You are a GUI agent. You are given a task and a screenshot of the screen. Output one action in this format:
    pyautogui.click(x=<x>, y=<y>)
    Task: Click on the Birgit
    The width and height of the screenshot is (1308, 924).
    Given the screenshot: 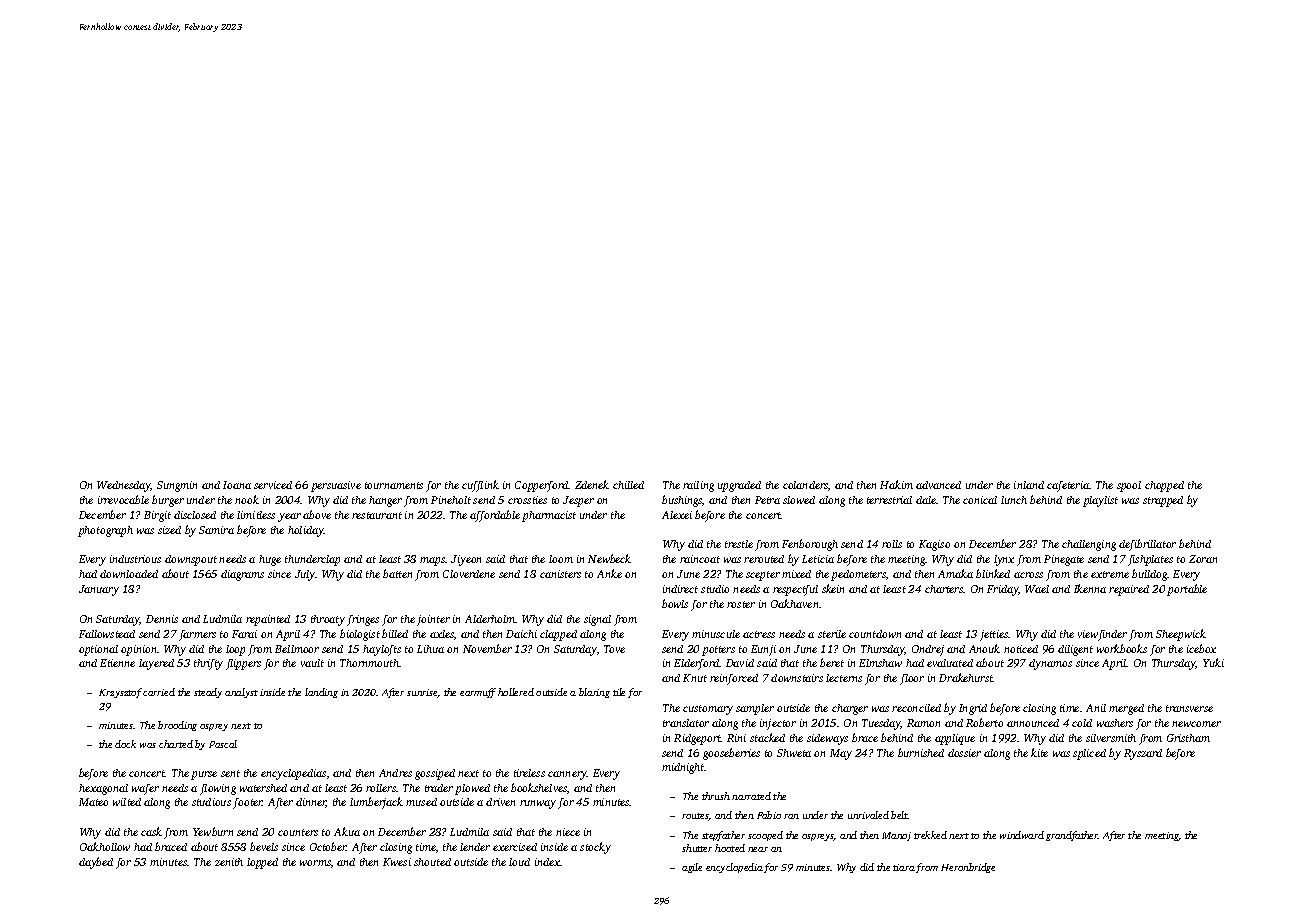 What is the action you would take?
    pyautogui.click(x=157, y=516)
